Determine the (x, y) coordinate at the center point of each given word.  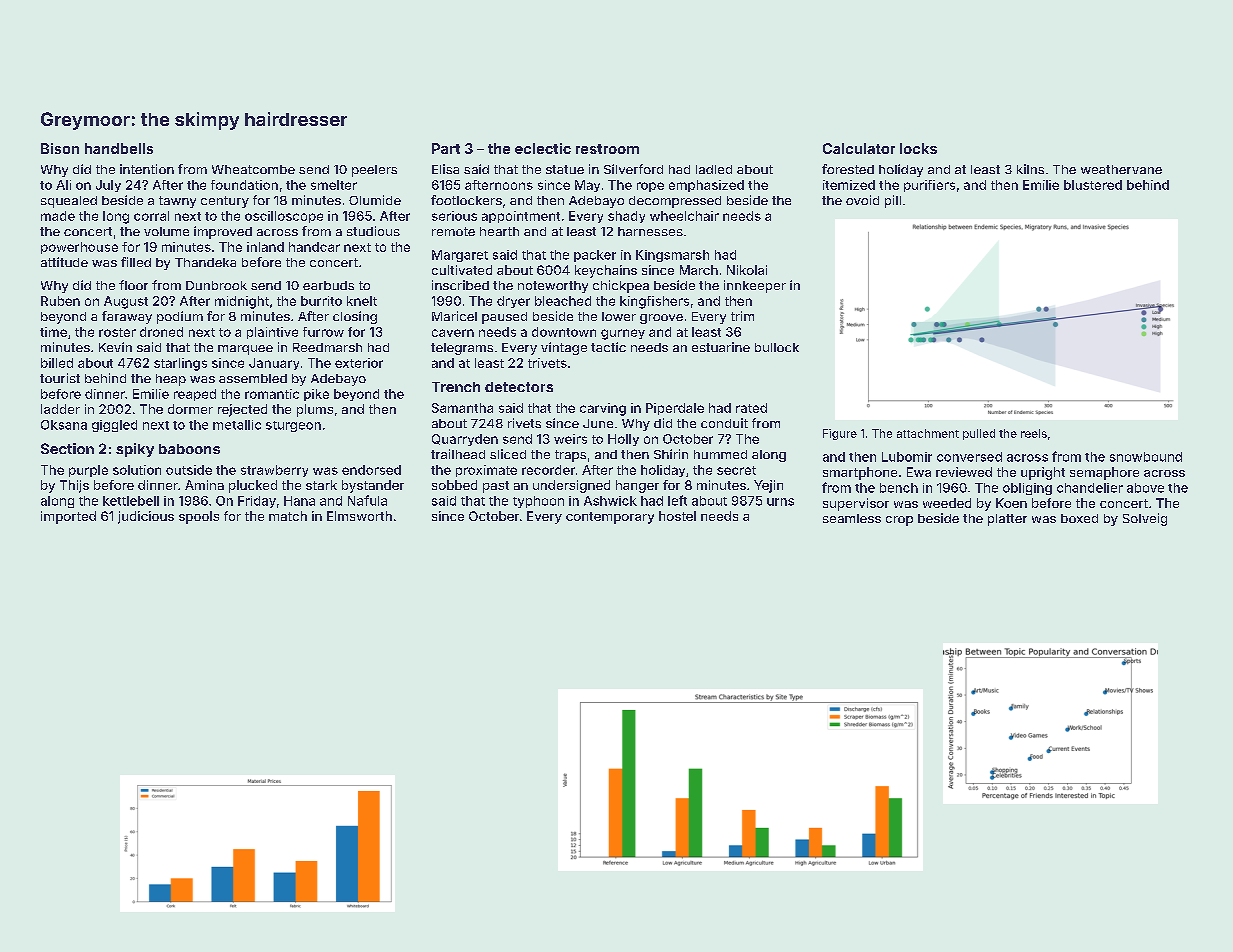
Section (67, 448)
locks (918, 148)
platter (1007, 520)
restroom (607, 149)
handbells (119, 148)
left (677, 500)
